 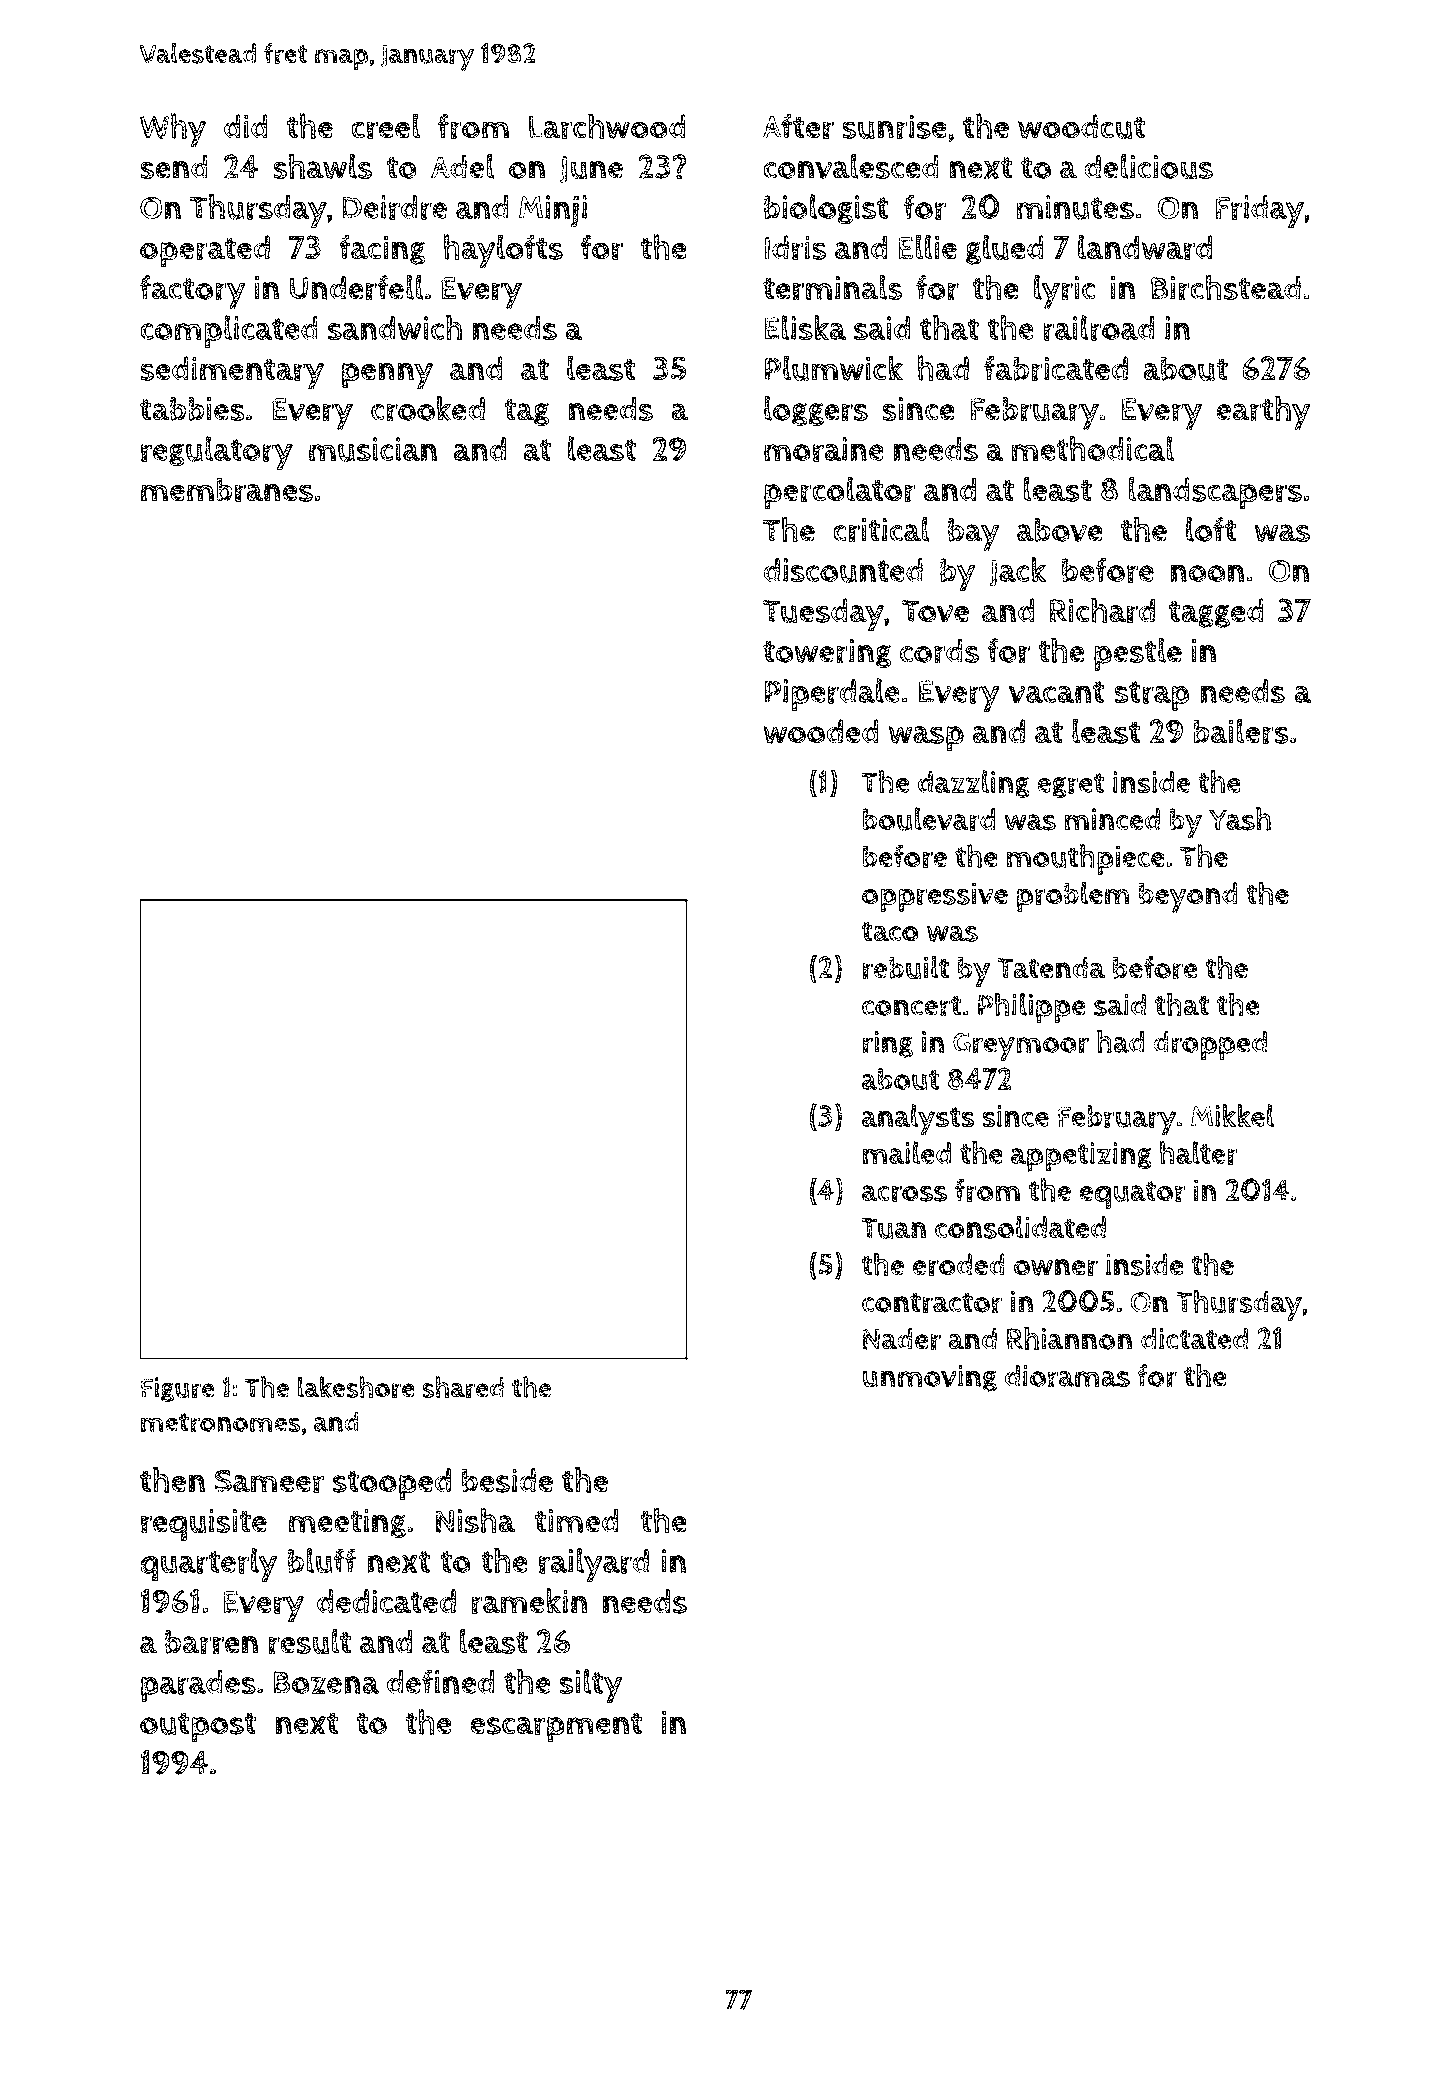 What do you see at coordinates (198, 1727) in the image?
I see `outpost` at bounding box center [198, 1727].
